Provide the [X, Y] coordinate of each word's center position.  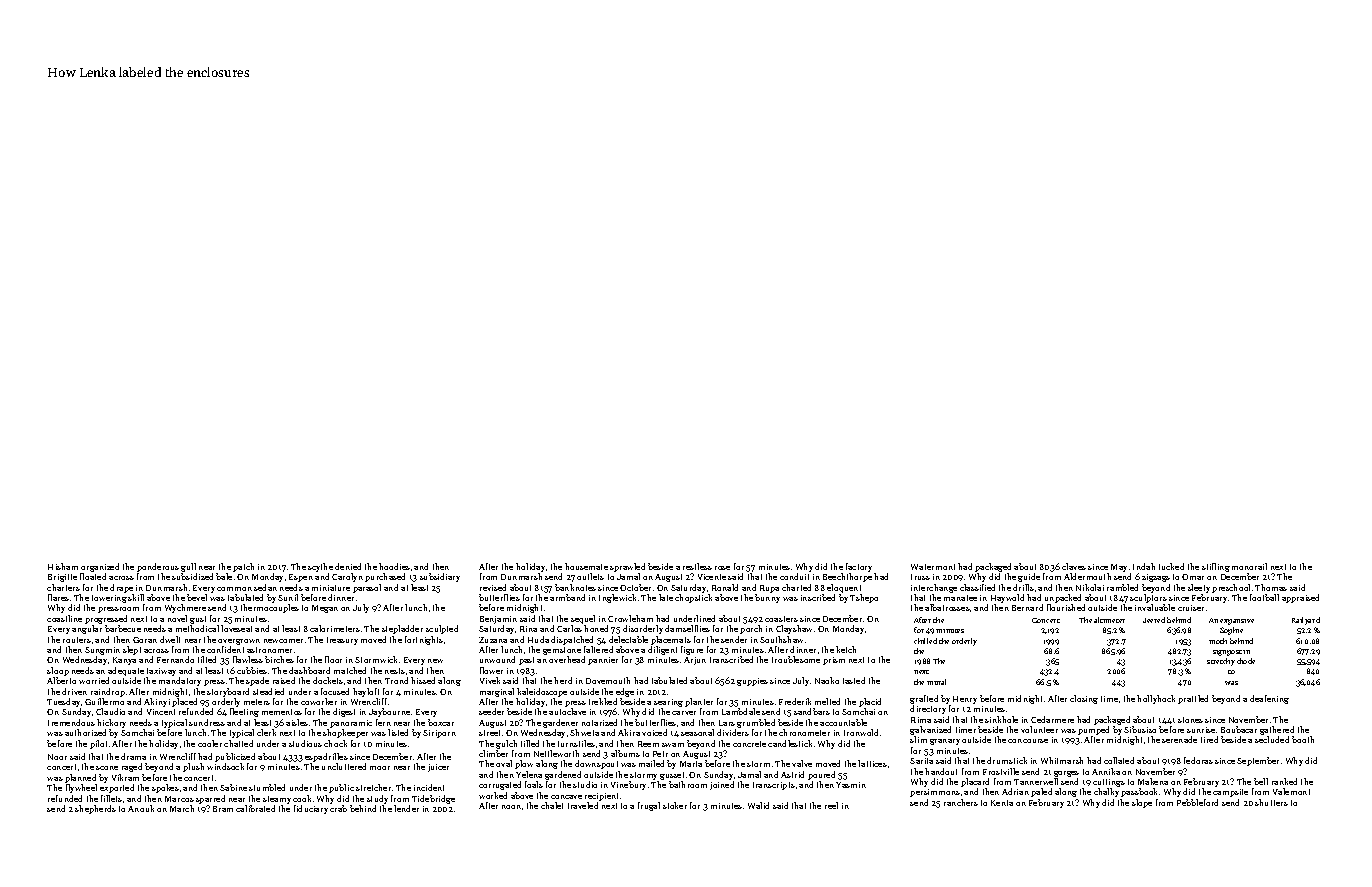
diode [1246, 661]
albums [625, 753]
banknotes [575, 587]
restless [697, 566]
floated [93, 576]
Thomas [1271, 587]
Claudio [110, 711]
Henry [965, 700]
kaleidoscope [542, 692]
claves [1074, 566]
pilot [98, 744]
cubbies [252, 670]
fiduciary [311, 809]
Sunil [288, 597]
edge [625, 692]
